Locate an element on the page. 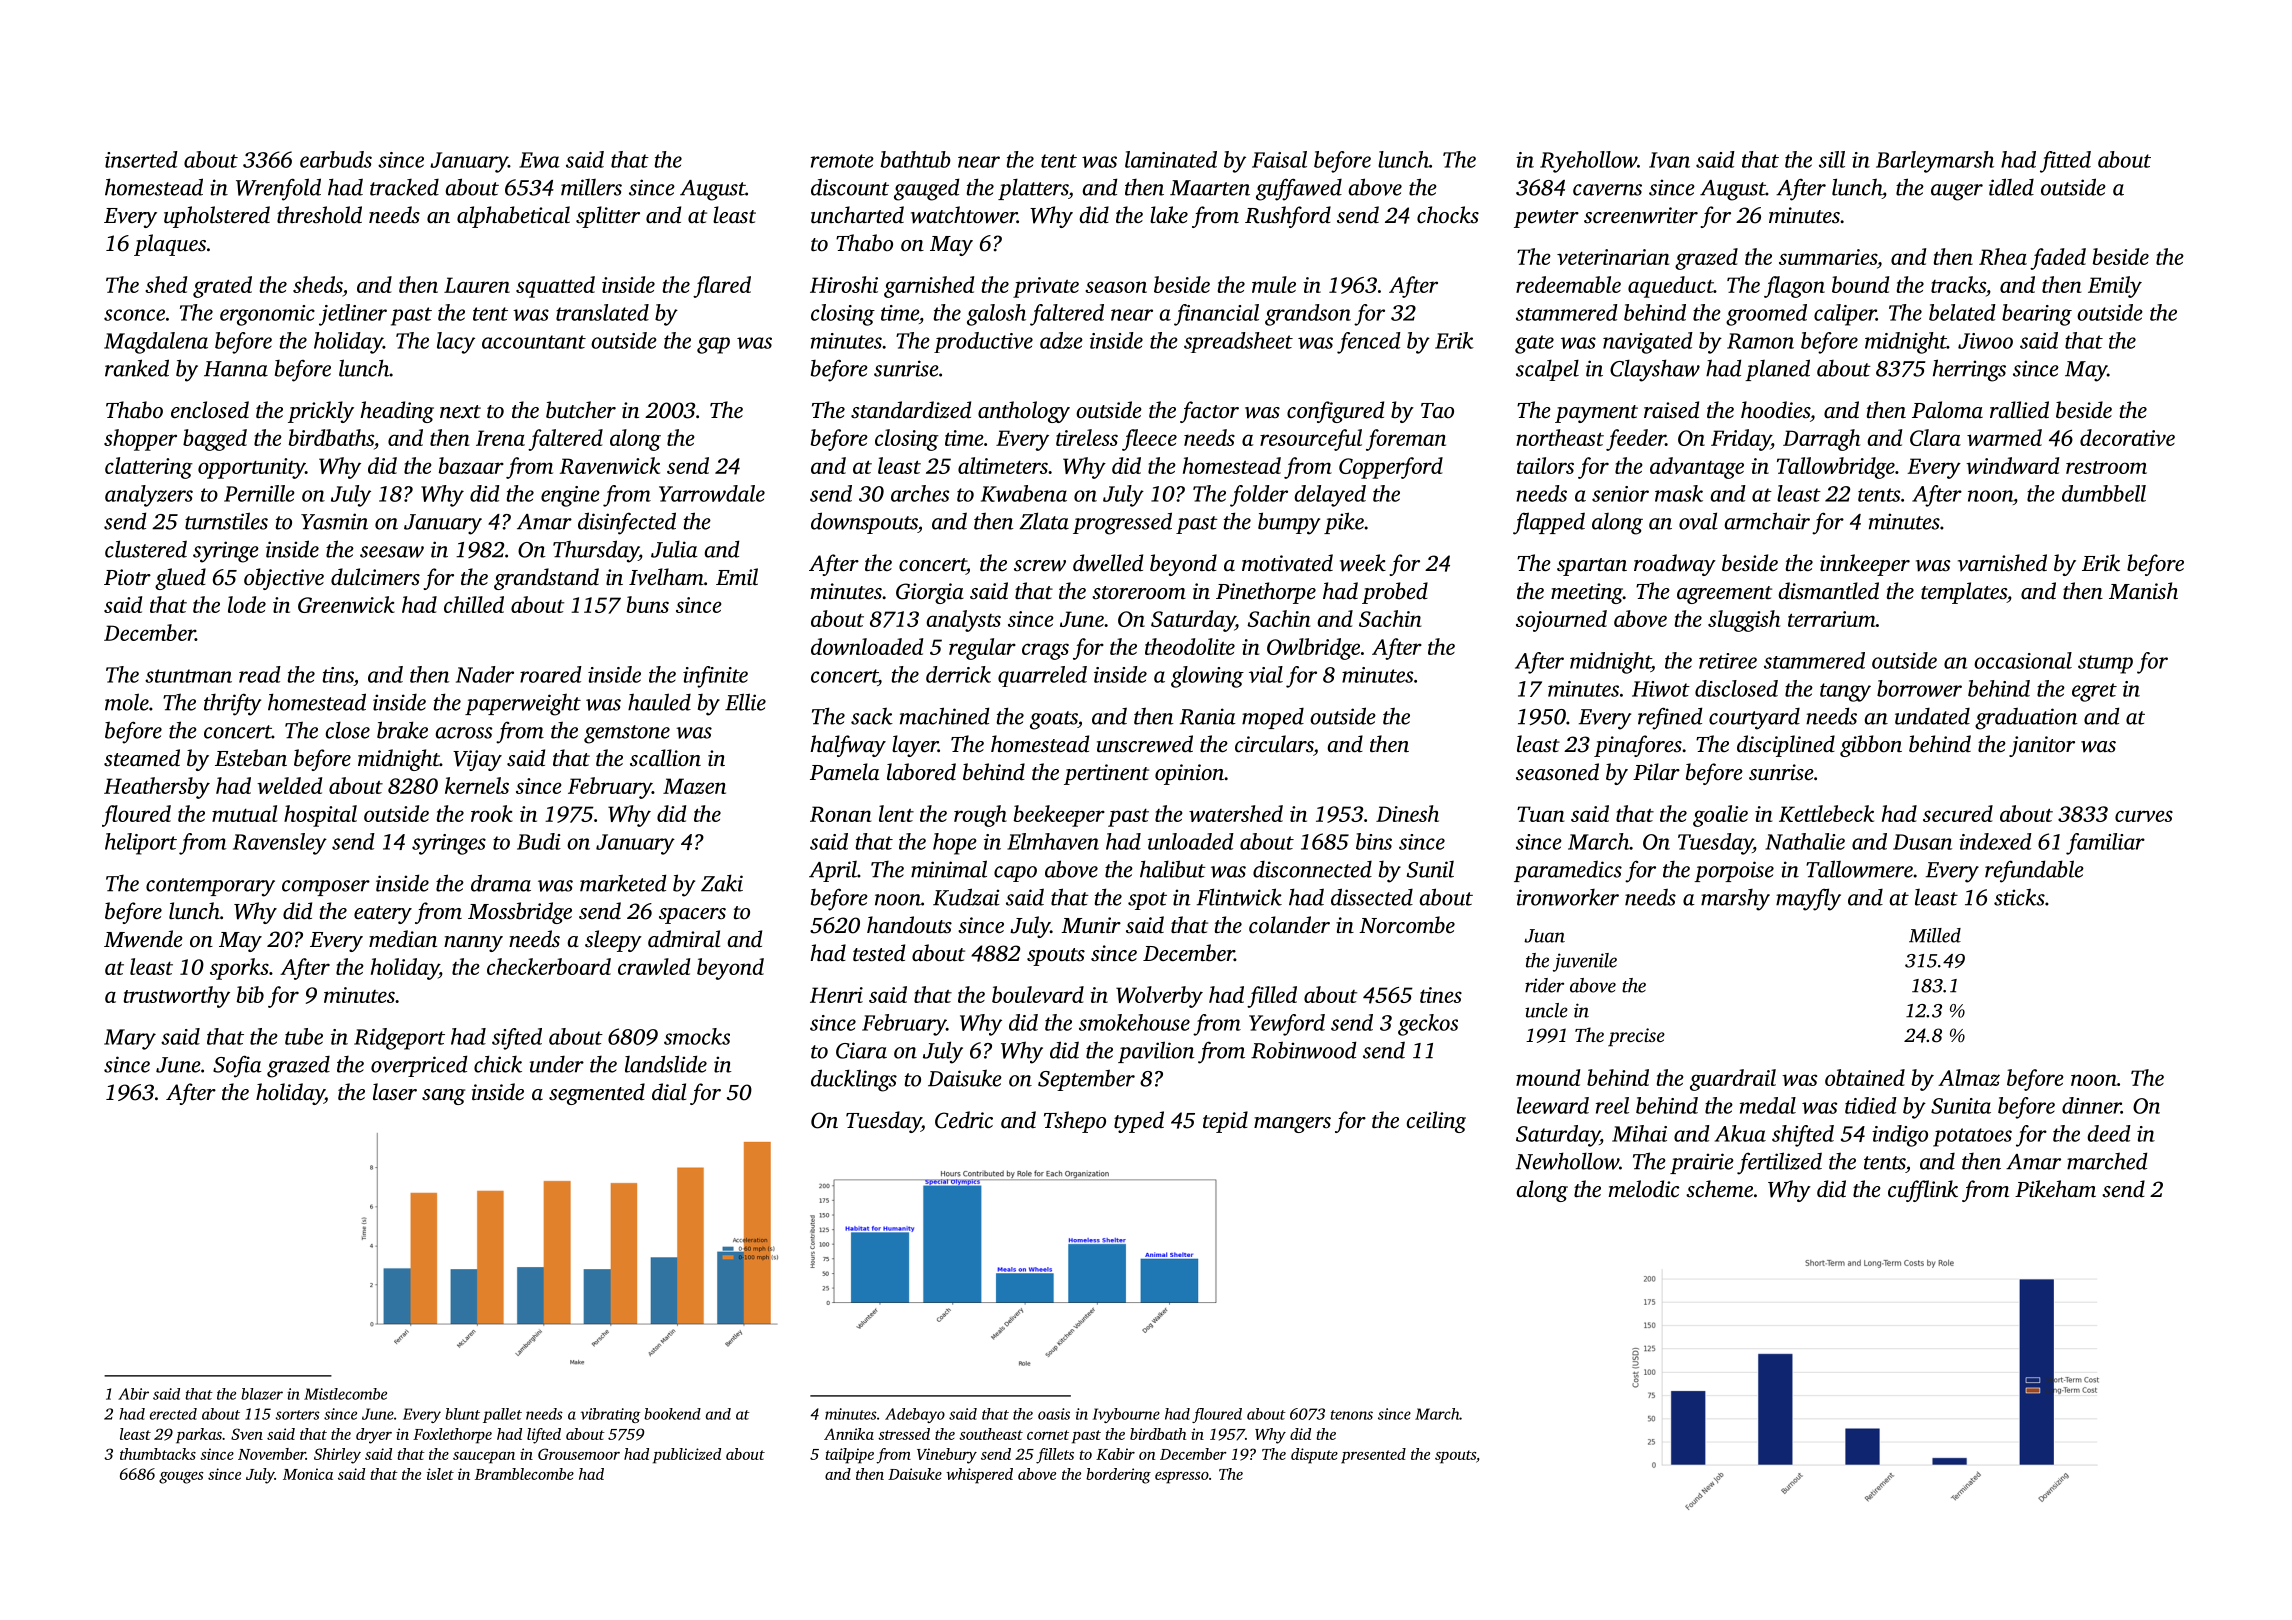 This page has width=2292, height=1620. windward is located at coordinates (2012, 465).
